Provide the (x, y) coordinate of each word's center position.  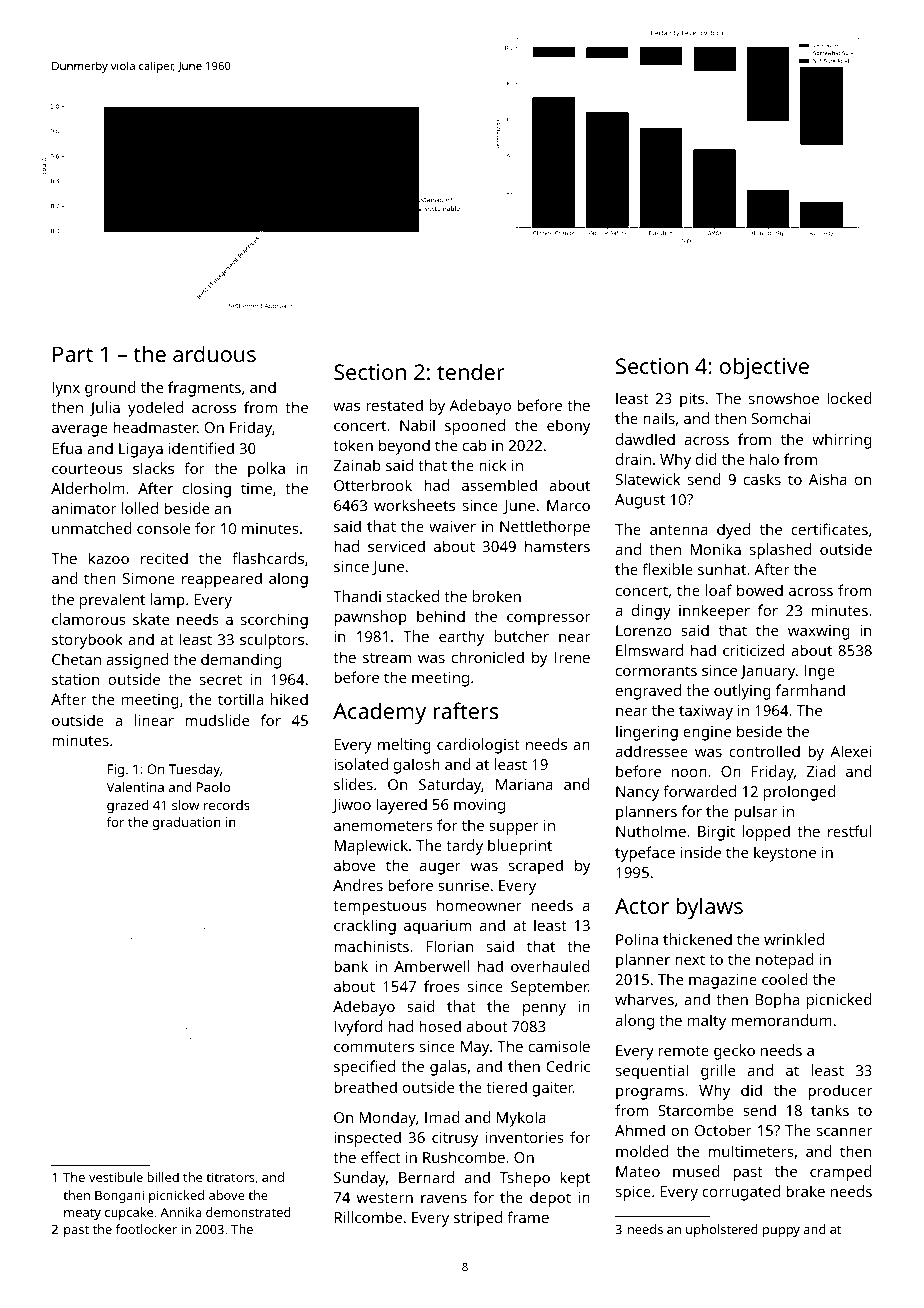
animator (84, 508)
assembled (499, 485)
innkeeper (714, 612)
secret (221, 680)
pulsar (756, 813)
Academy (379, 713)
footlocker (146, 1229)
